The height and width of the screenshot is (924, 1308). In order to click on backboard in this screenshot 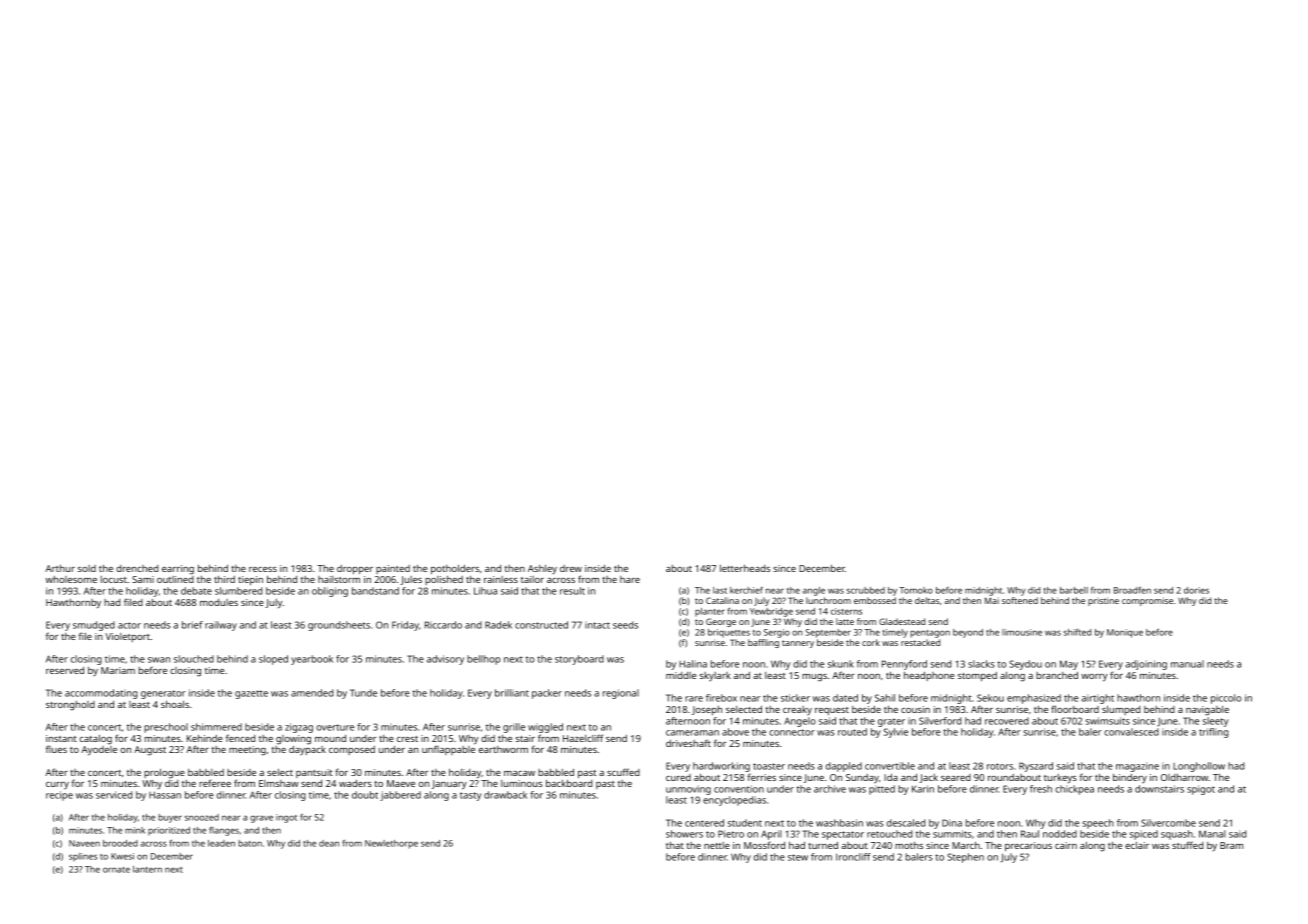, I will do `click(569, 783)`.
